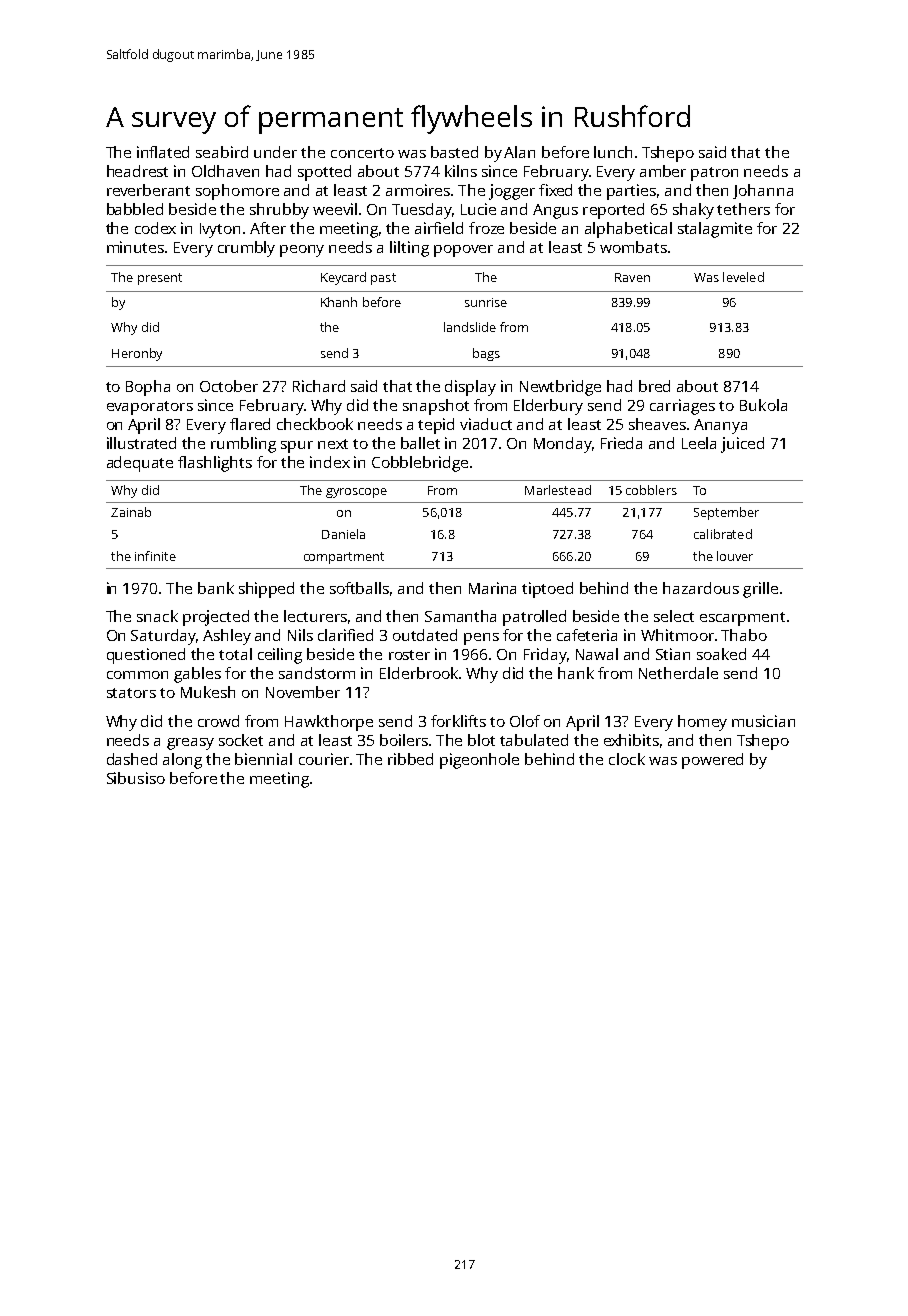  What do you see at coordinates (743, 277) in the screenshot?
I see `leveled` at bounding box center [743, 277].
